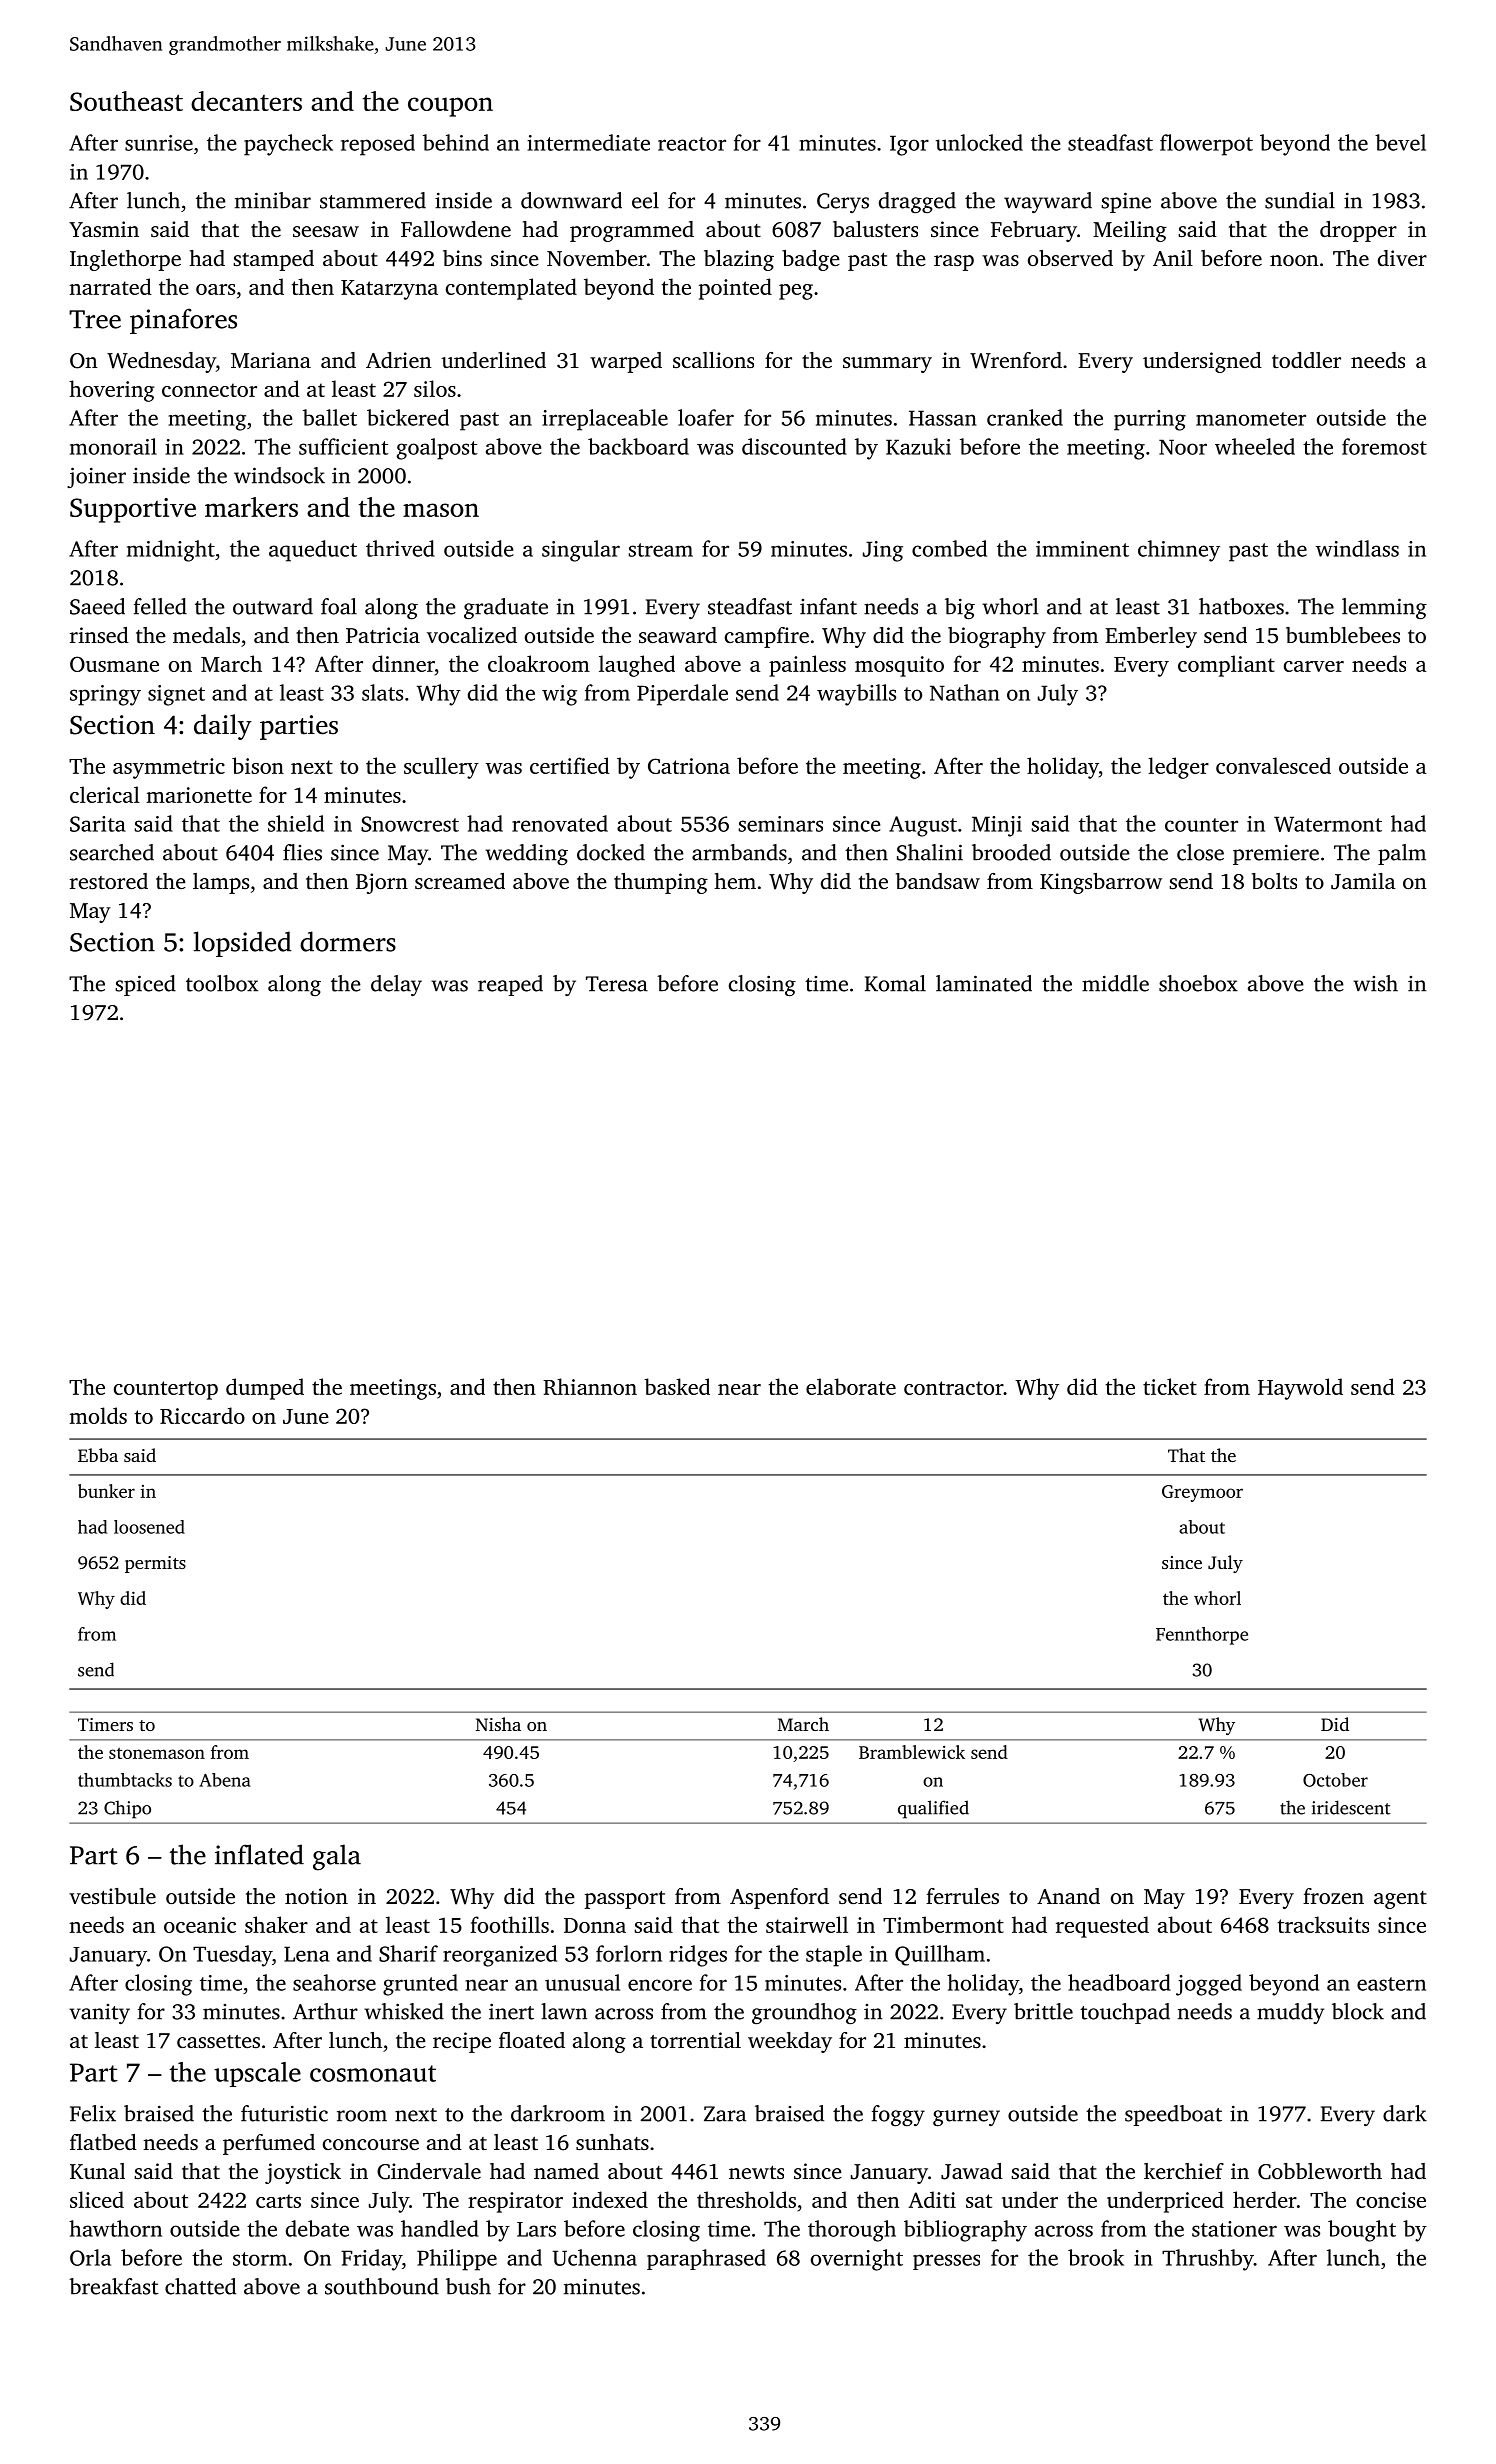 Image resolution: width=1496 pixels, height=2464 pixels. I want to click on basked, so click(677, 1386).
